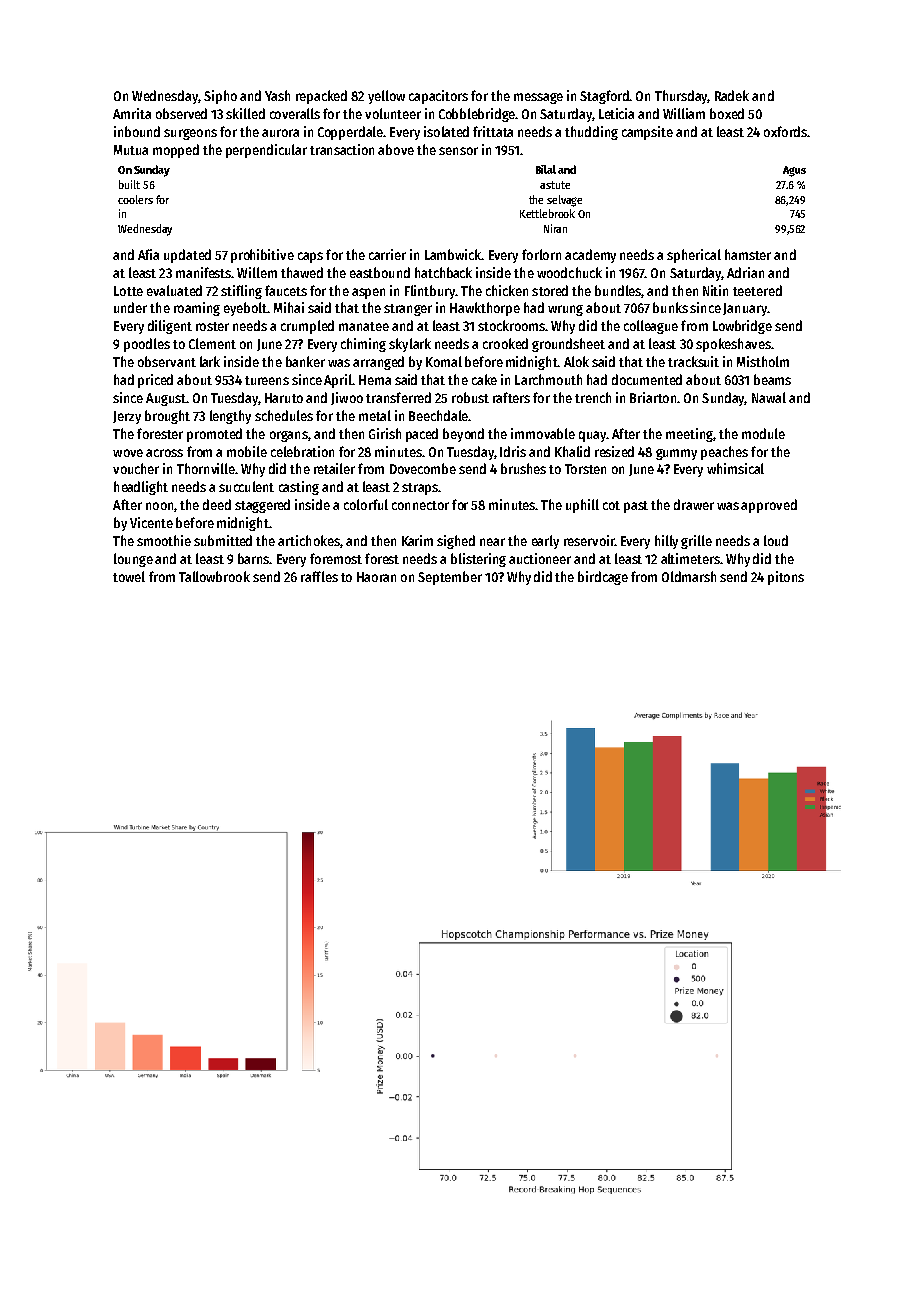 This screenshot has height=1308, width=924. Describe the element at coordinates (693, 361) in the screenshot. I see `tracksuit` at that location.
